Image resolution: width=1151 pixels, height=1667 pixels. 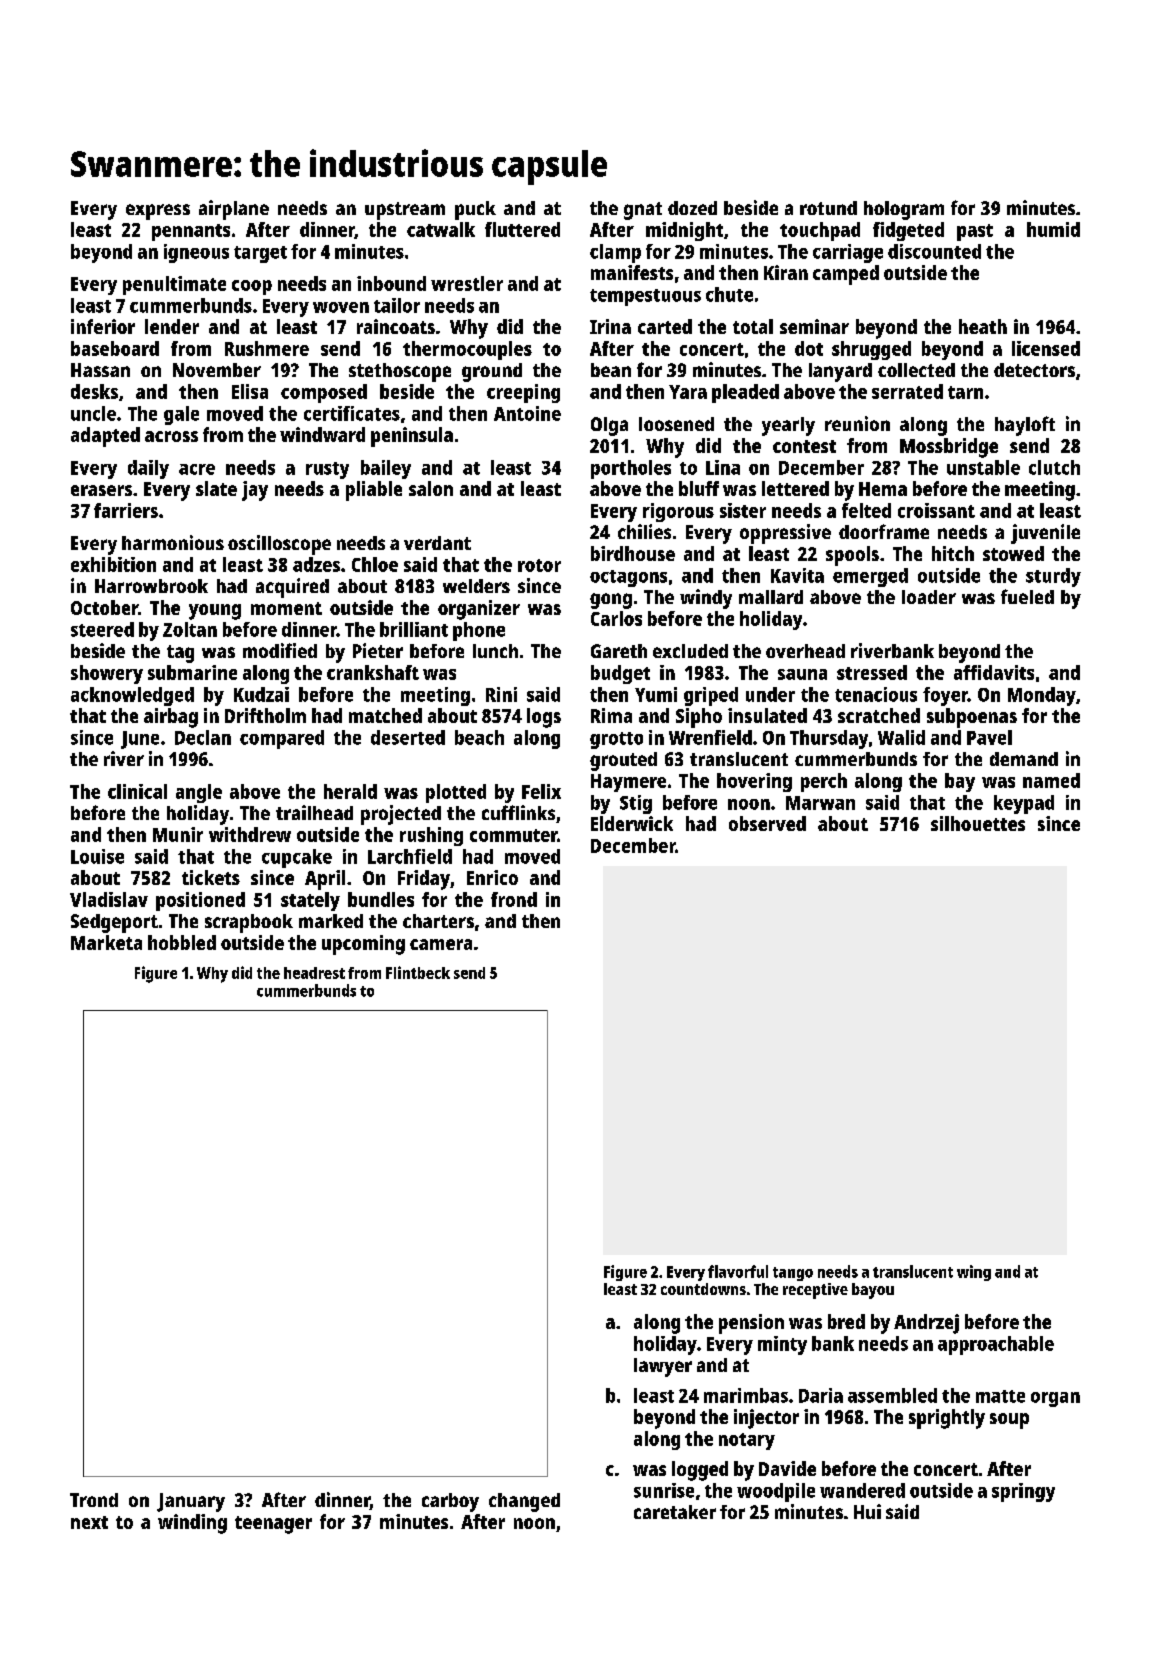 I want to click on stressed, so click(x=872, y=672).
